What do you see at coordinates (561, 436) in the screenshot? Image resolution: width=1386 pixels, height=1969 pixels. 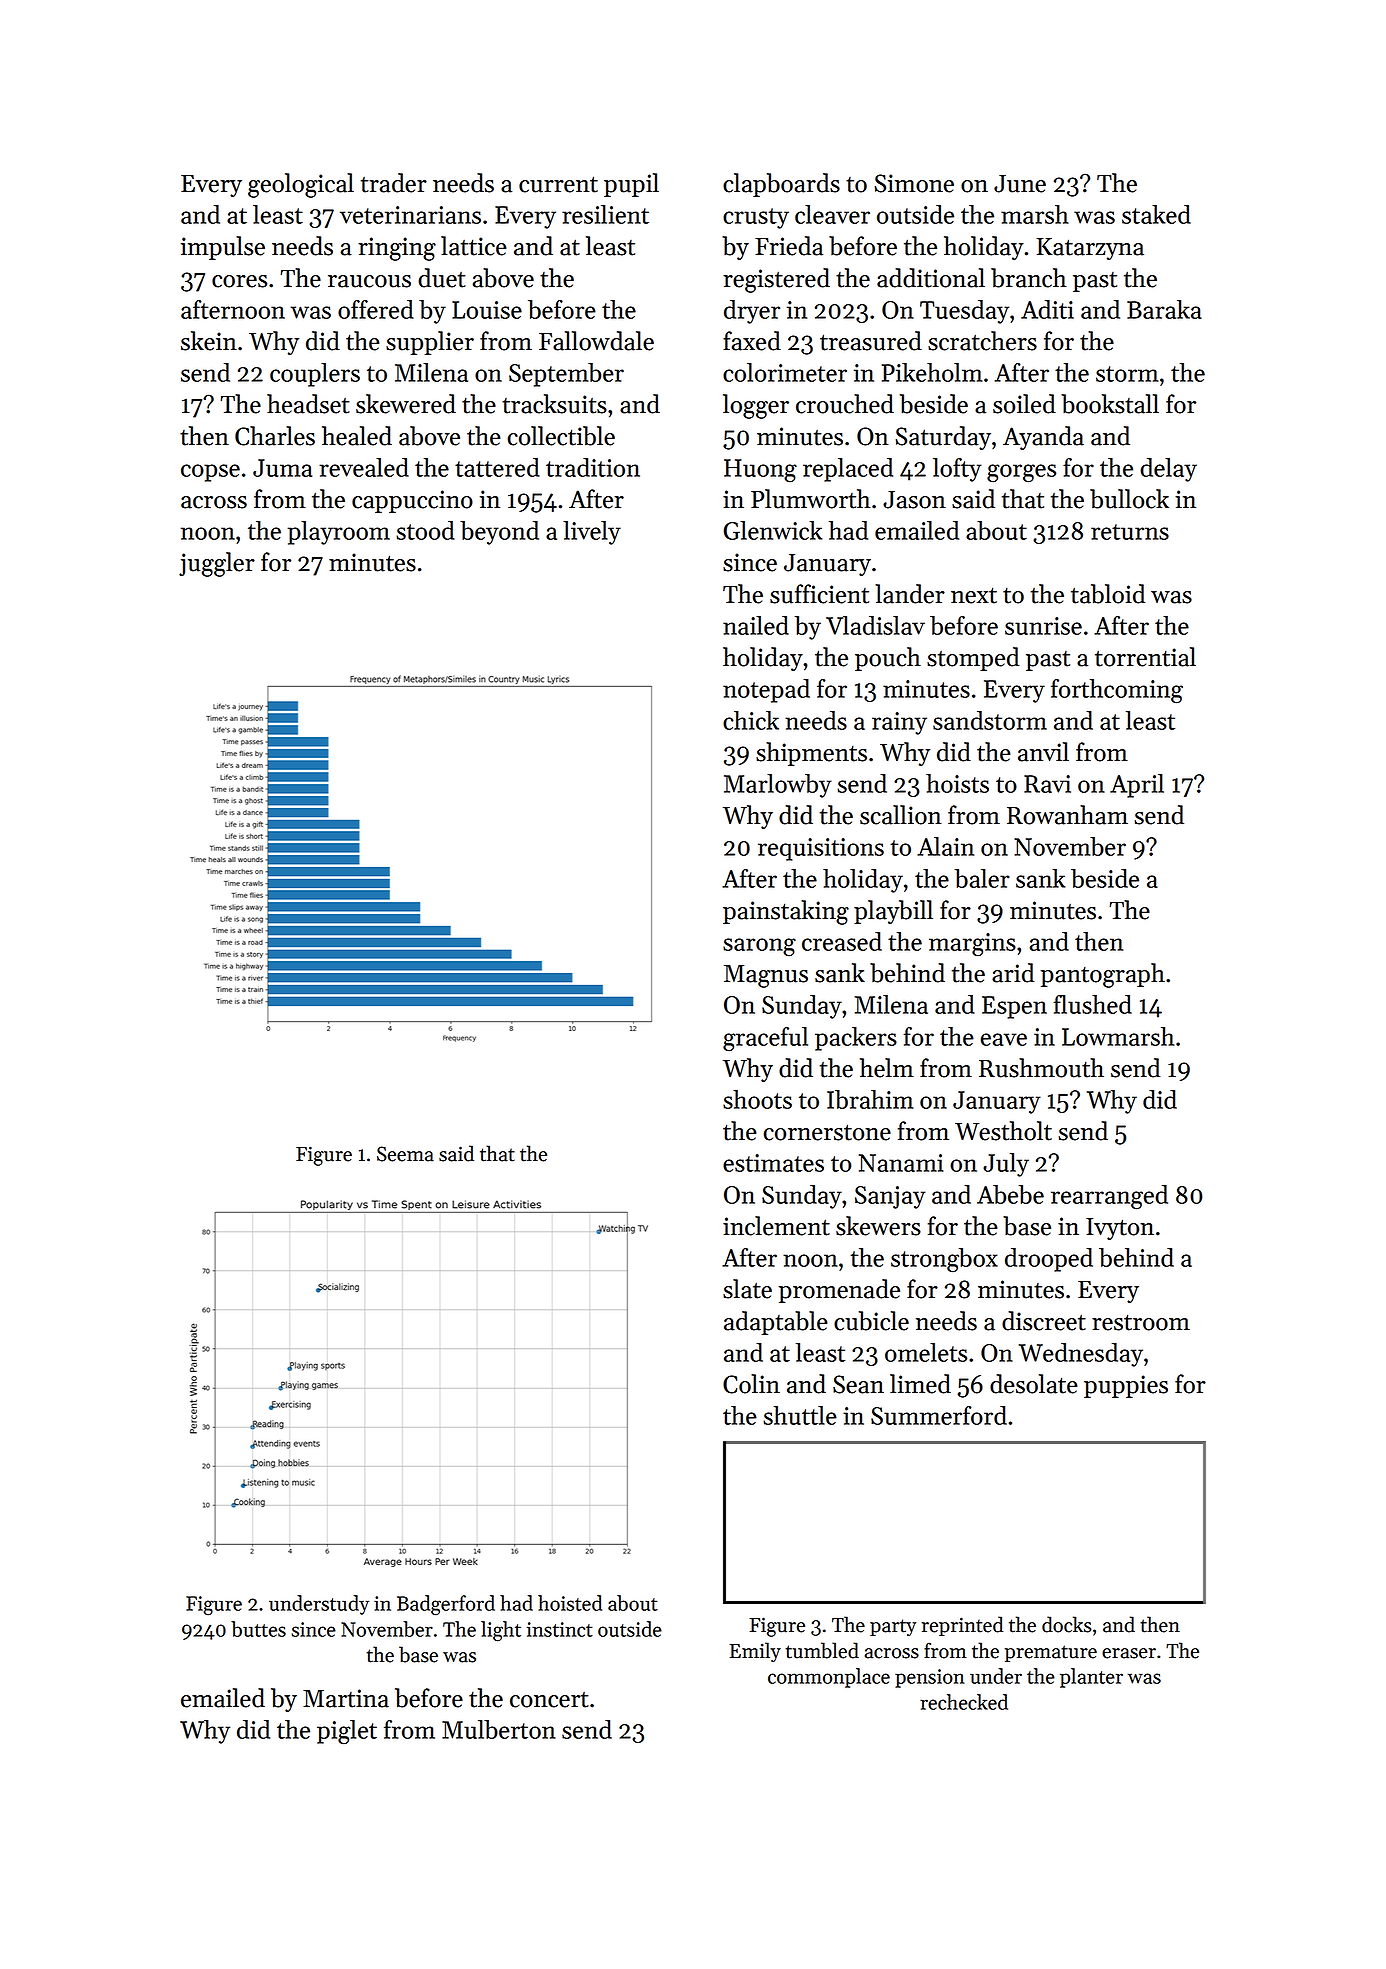 I see `collectible` at bounding box center [561, 436].
